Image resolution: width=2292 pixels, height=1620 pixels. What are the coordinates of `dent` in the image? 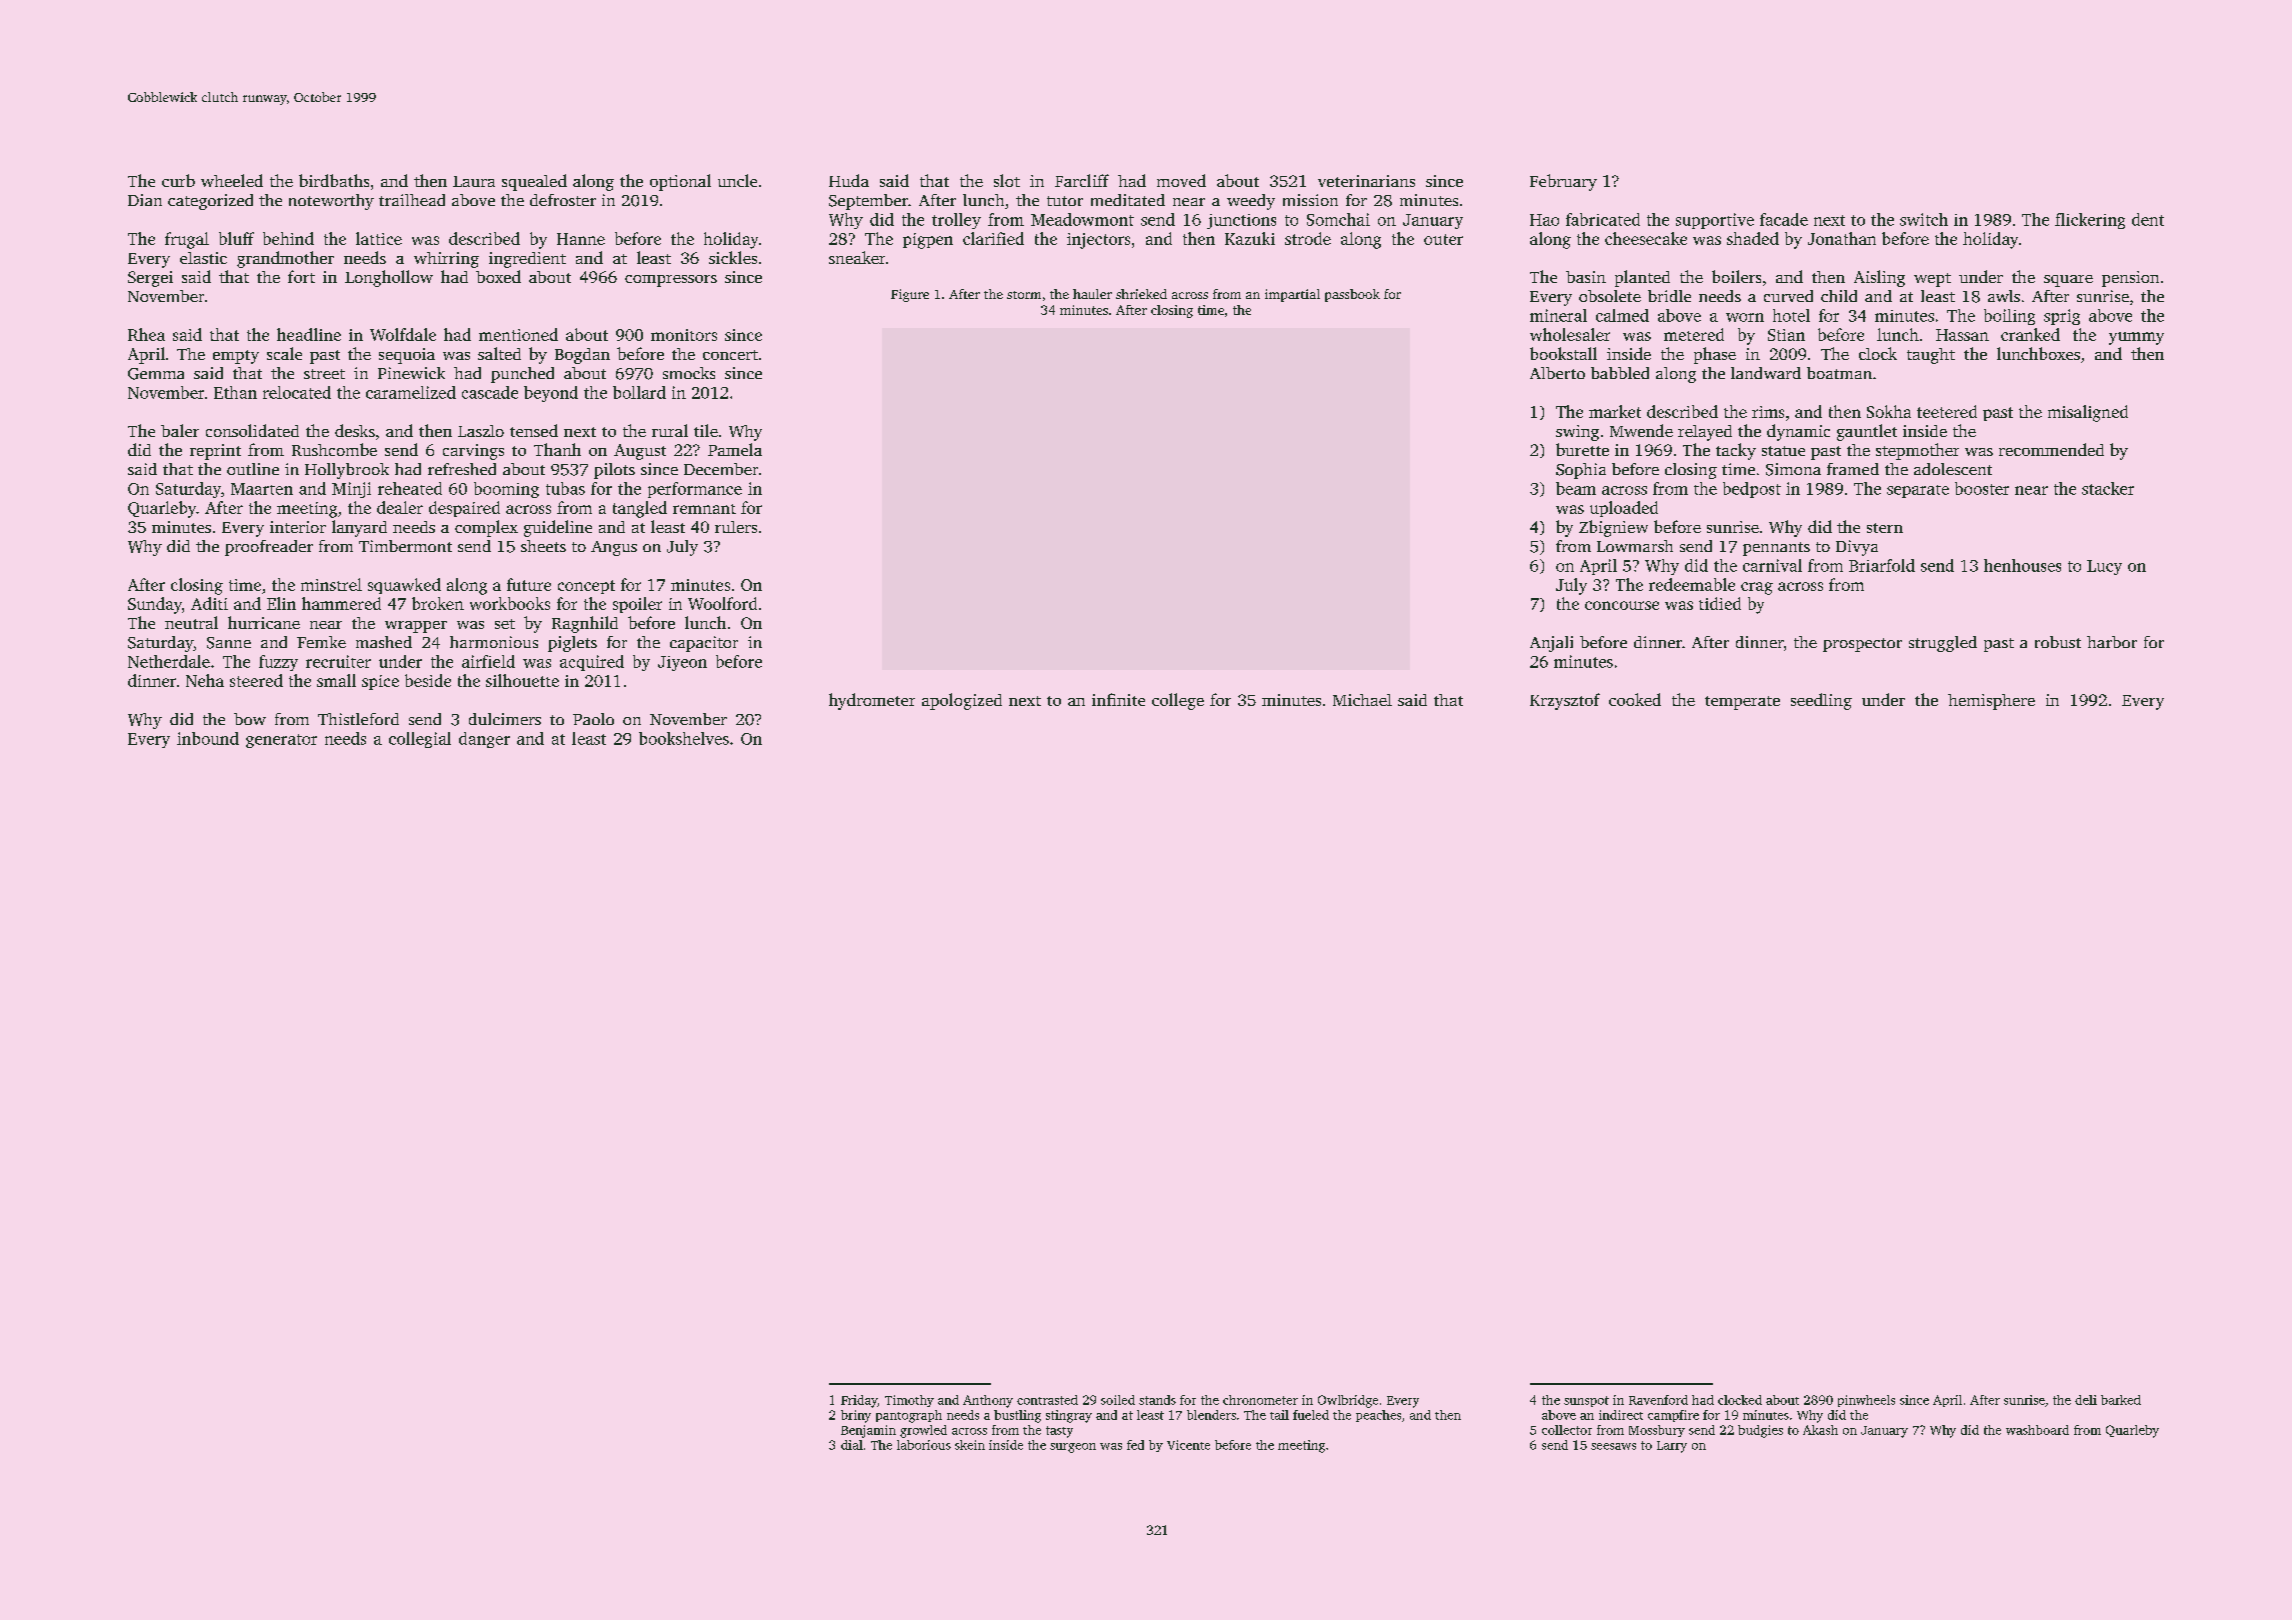 It's located at (2148, 219).
